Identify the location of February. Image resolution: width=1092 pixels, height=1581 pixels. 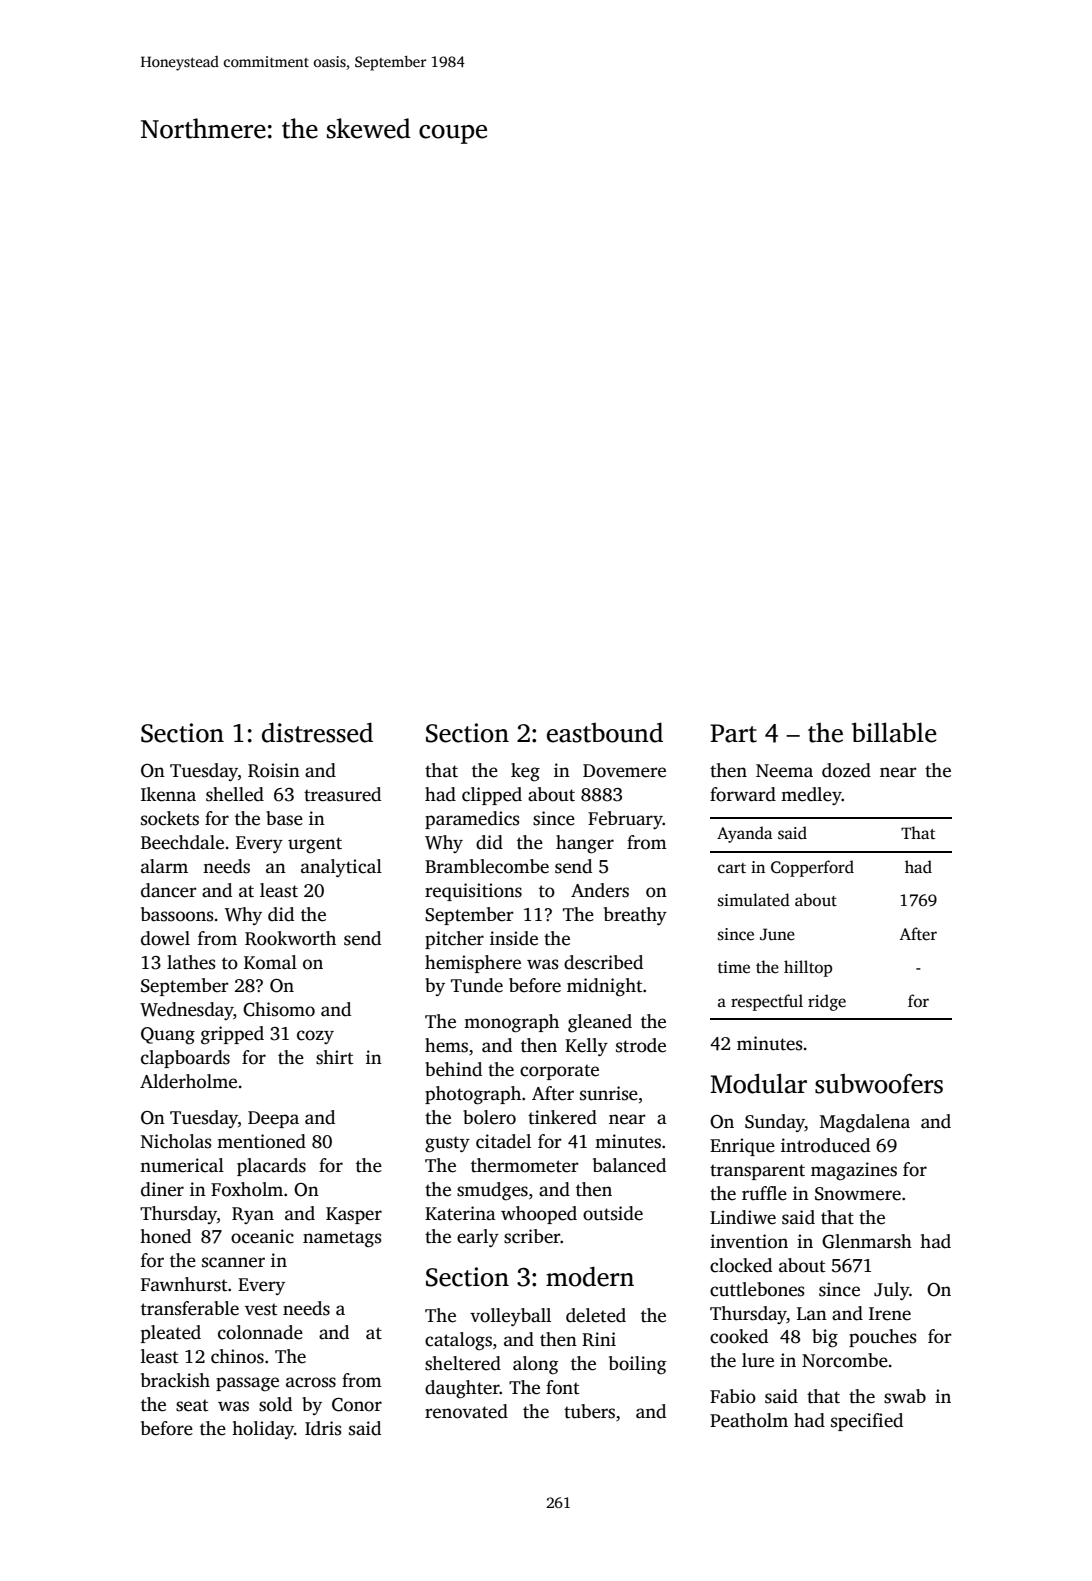
(625, 820).
